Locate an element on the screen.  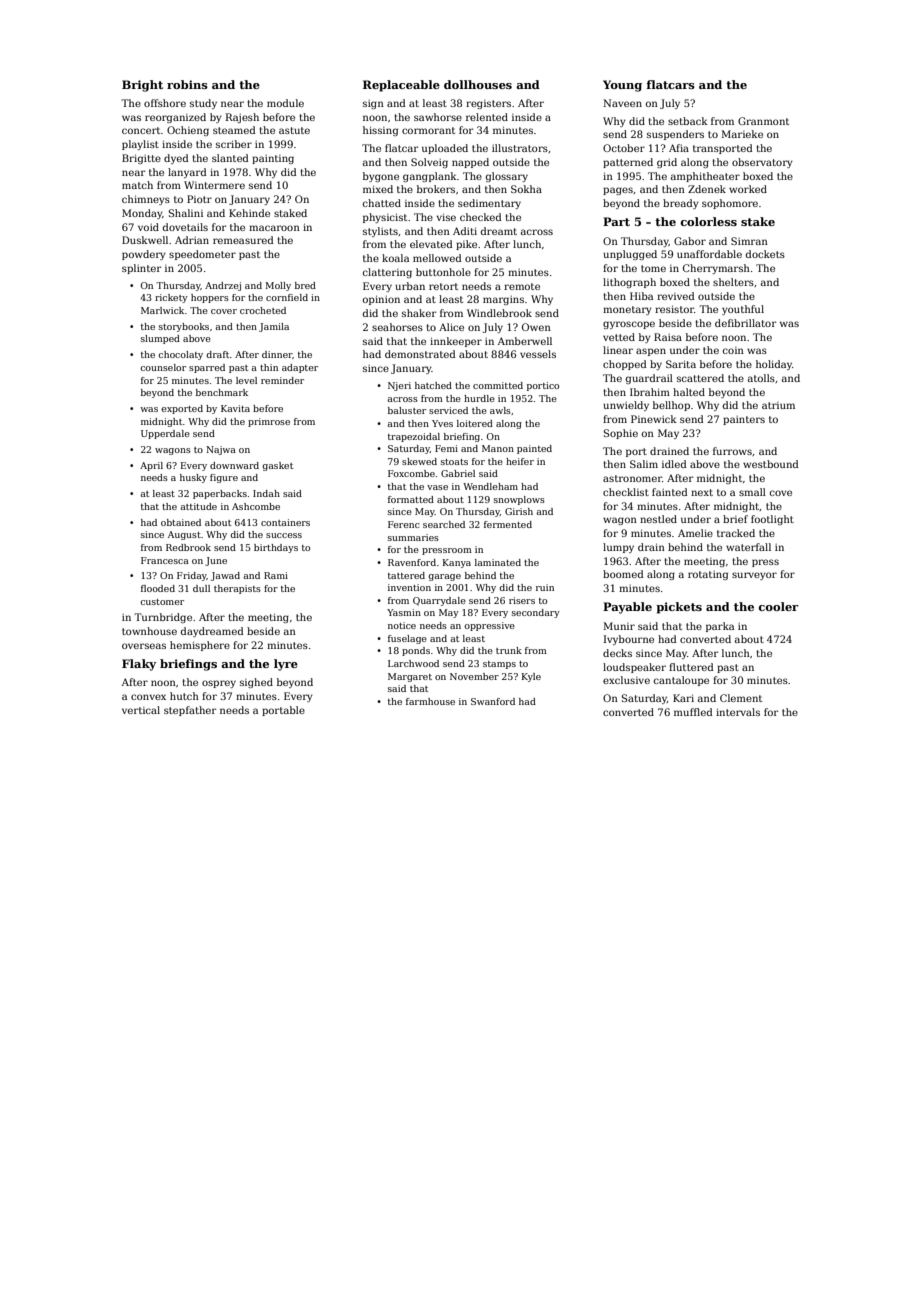
Granmont is located at coordinates (763, 121).
